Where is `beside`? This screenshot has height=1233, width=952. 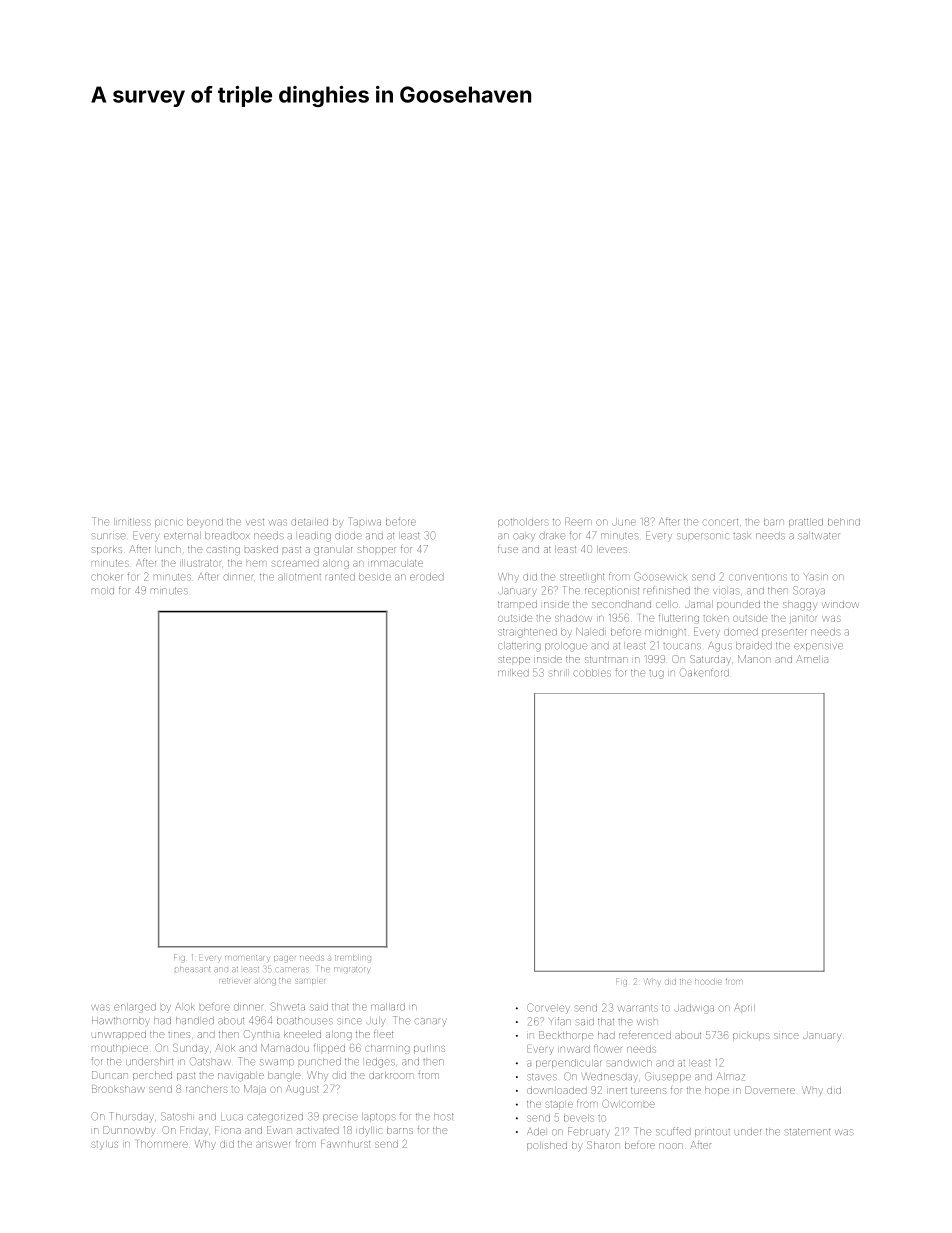 beside is located at coordinates (375, 577).
